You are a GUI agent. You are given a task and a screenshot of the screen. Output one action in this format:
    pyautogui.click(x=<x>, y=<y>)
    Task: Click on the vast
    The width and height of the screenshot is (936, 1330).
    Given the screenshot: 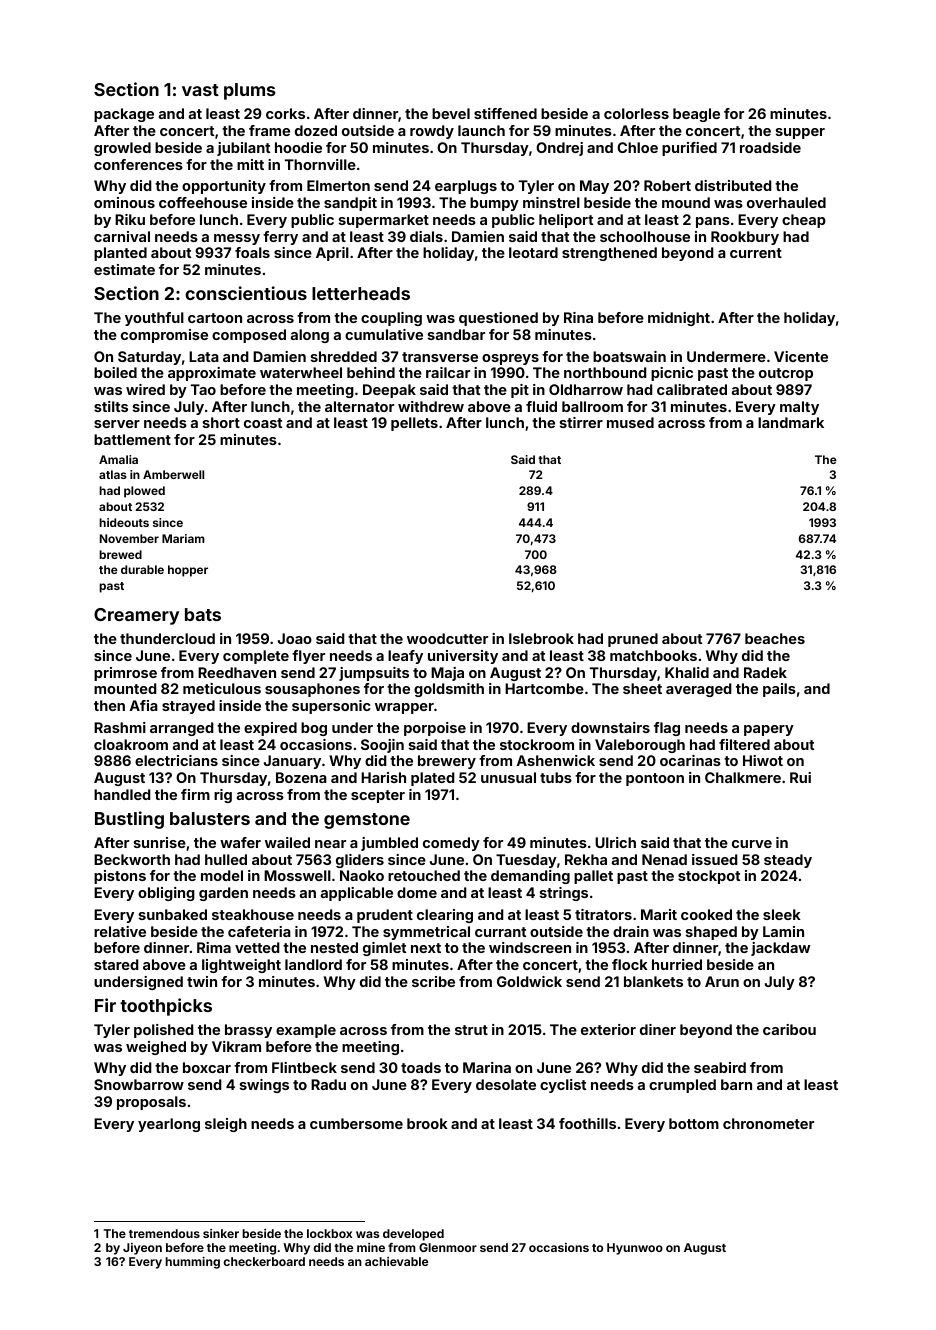 What is the action you would take?
    pyautogui.click(x=200, y=90)
